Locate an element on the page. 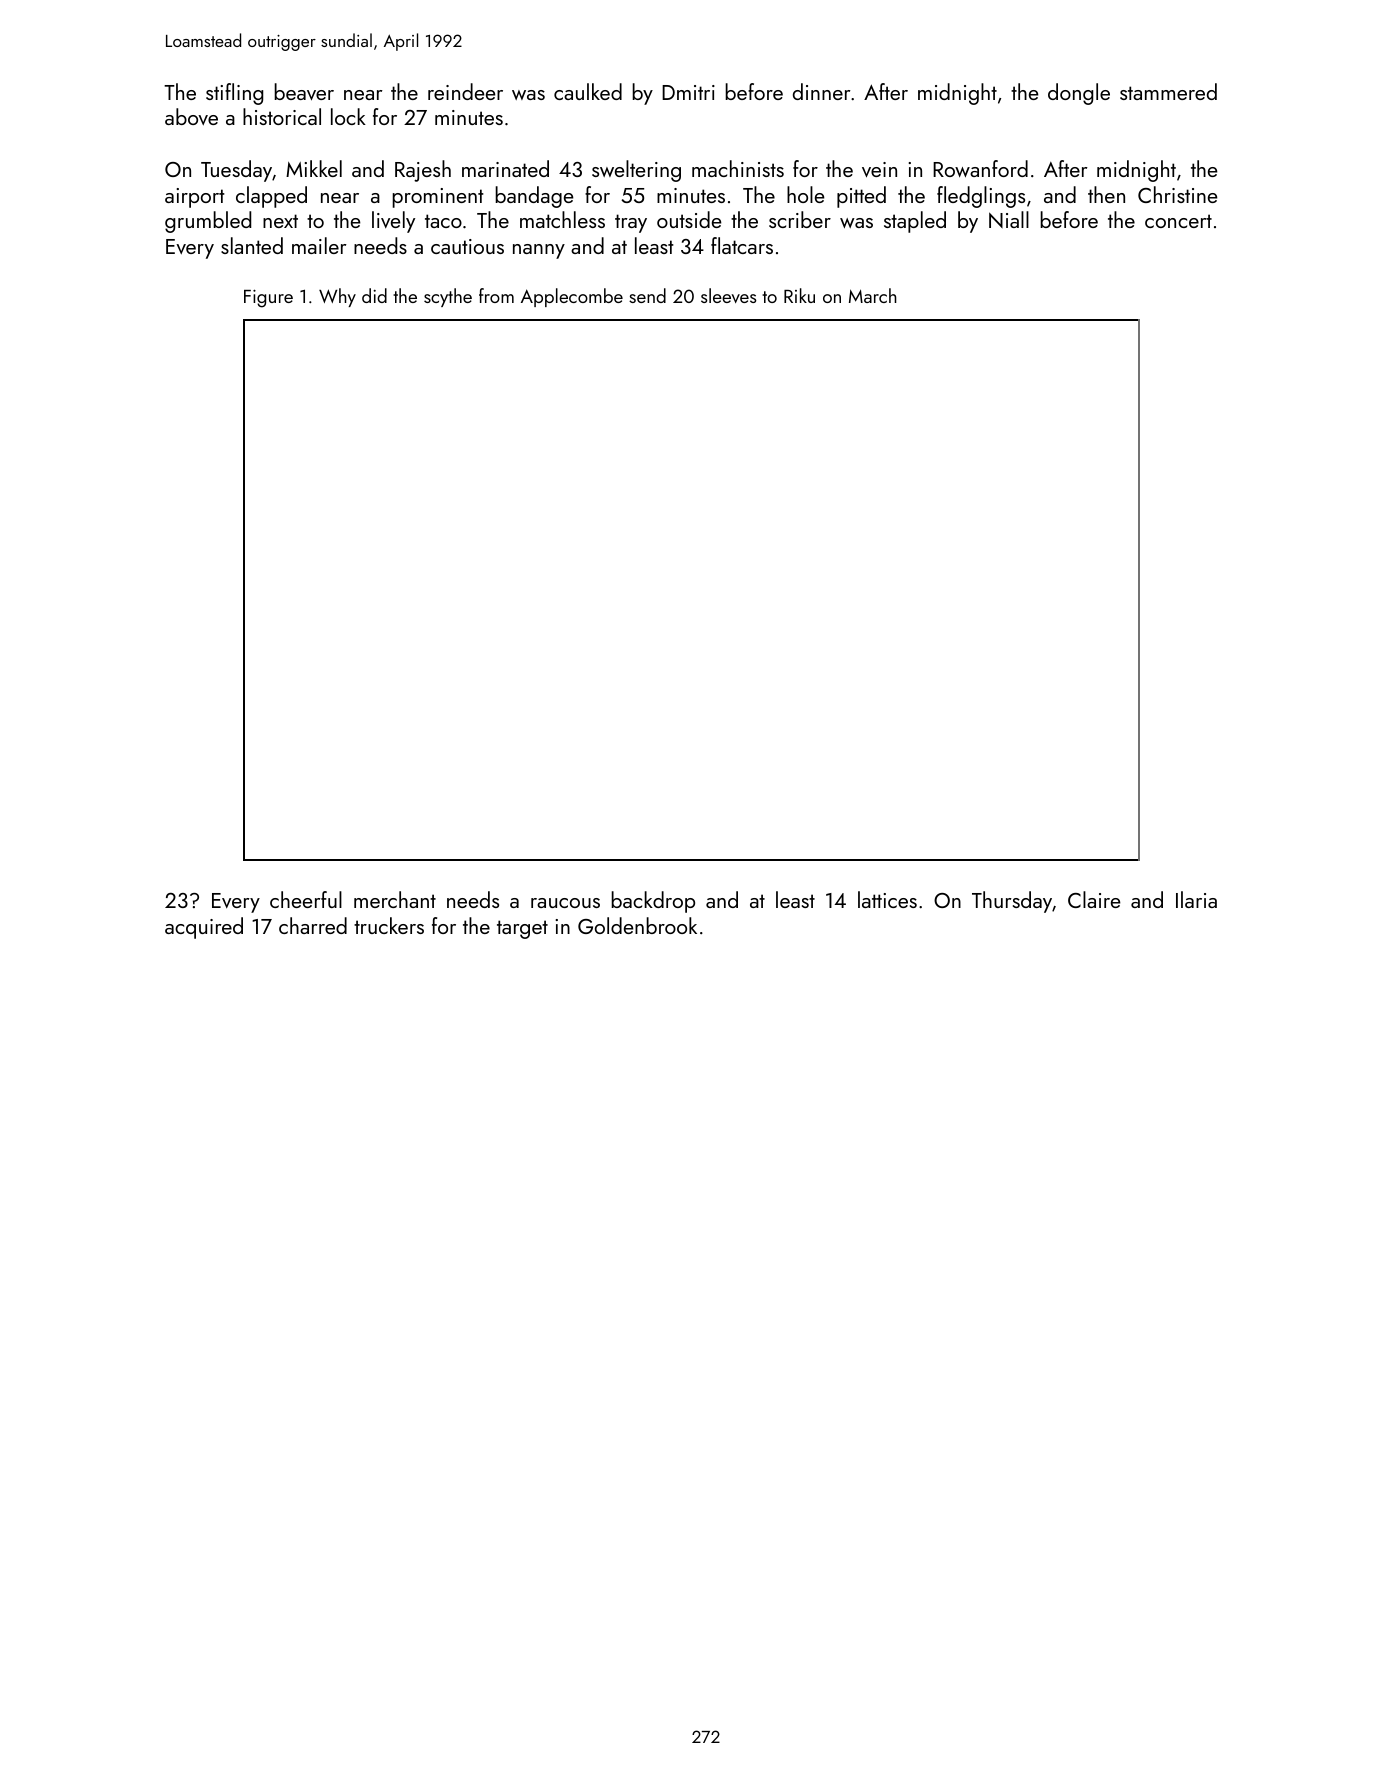 This page has height=1790, width=1383. backdrop is located at coordinates (653, 902).
